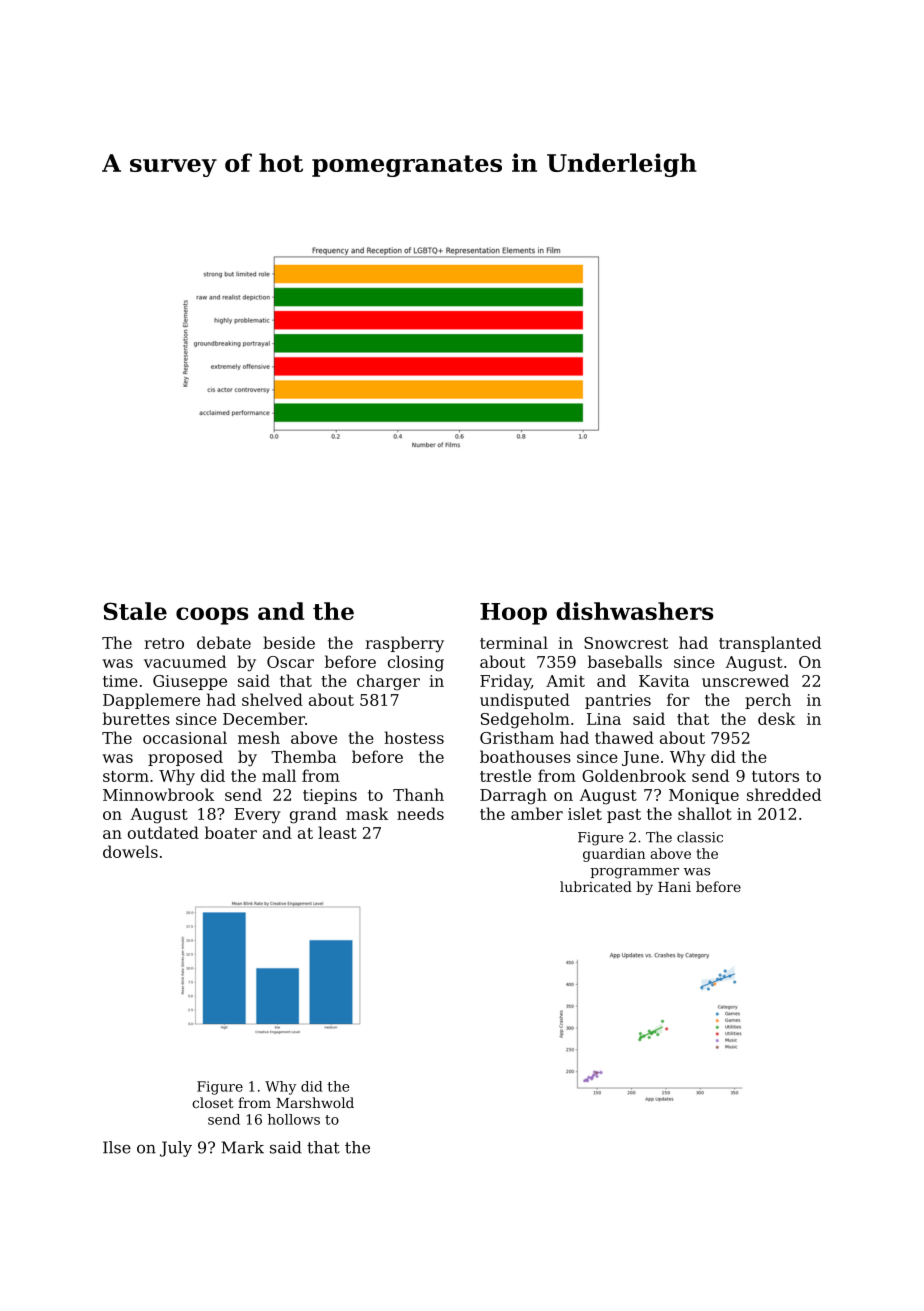 The width and height of the document is (924, 1311). What do you see at coordinates (117, 1147) in the document?
I see `Ilse` at bounding box center [117, 1147].
